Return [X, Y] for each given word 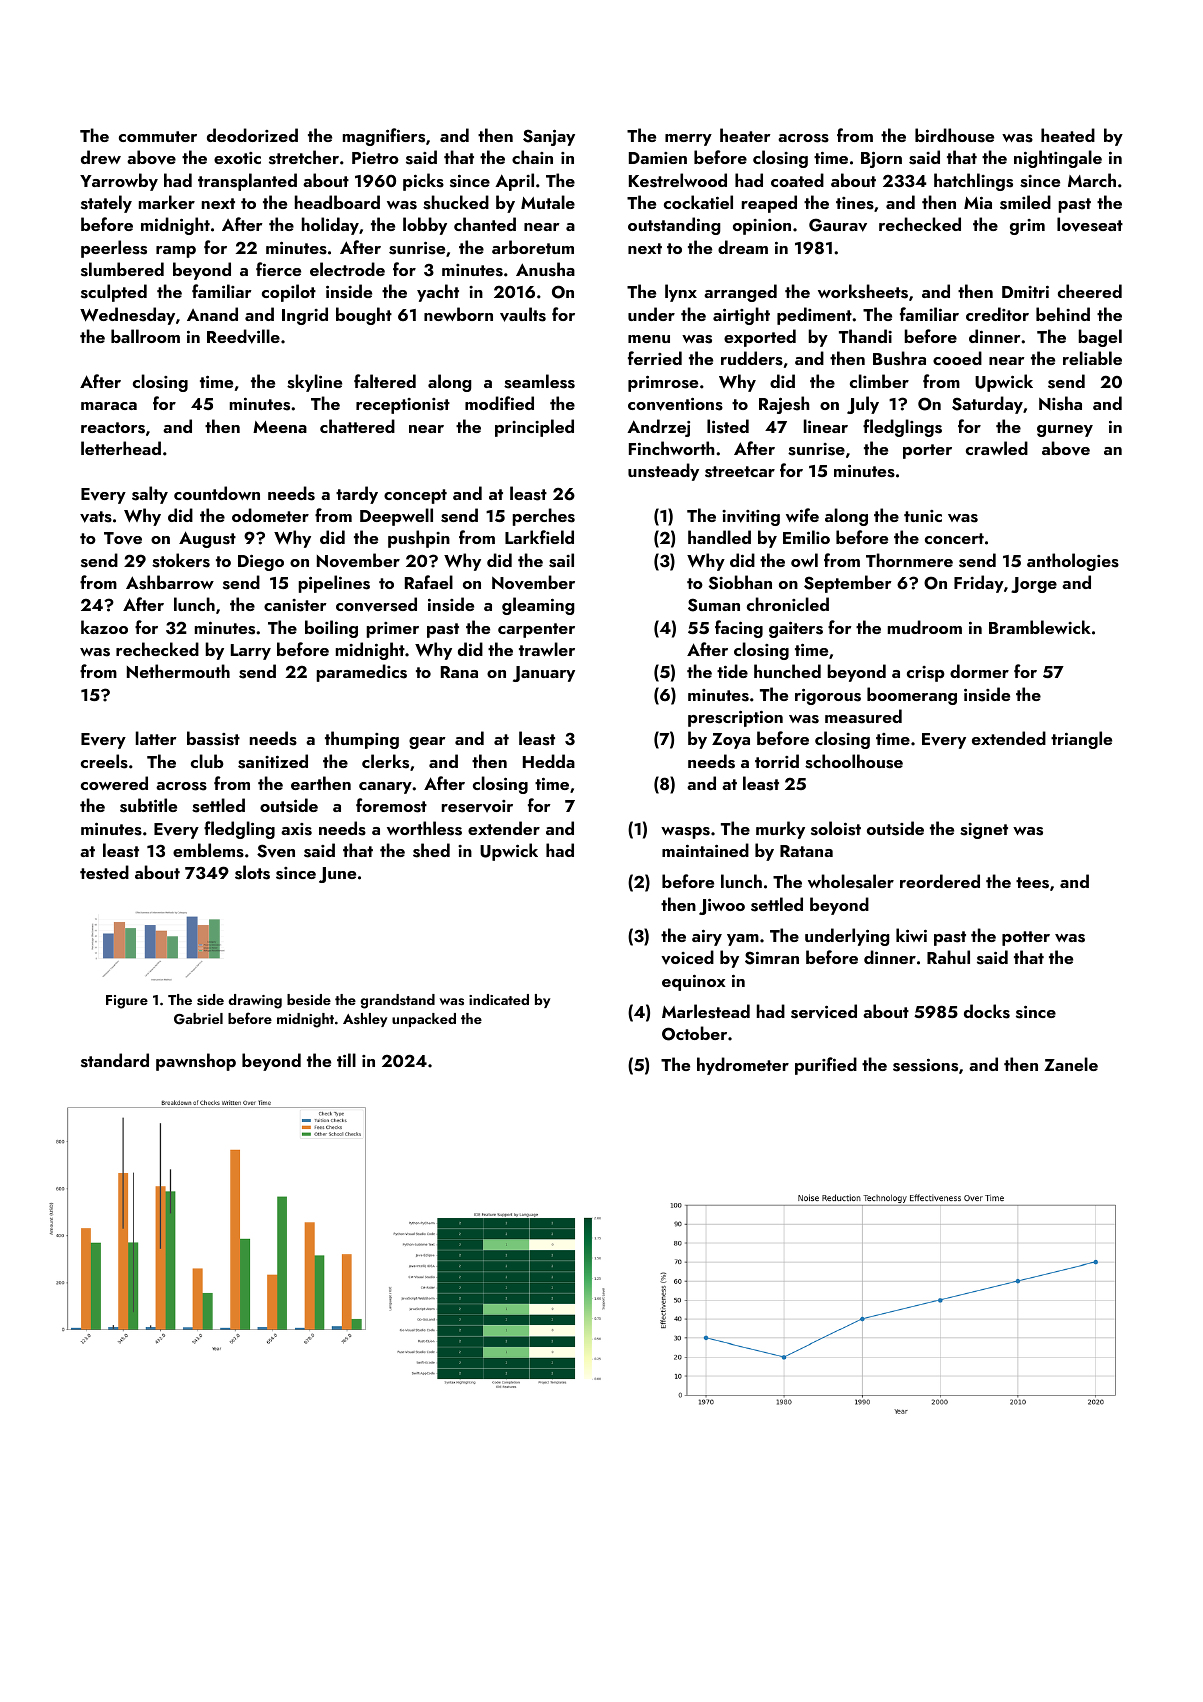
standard [115, 1060]
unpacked [424, 1020]
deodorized [252, 135]
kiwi [911, 935]
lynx [681, 293]
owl [804, 560]
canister [295, 605]
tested [104, 872]
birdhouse [954, 135]
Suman [714, 605]
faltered [385, 381]
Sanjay [549, 137]
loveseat [1090, 224]
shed [431, 850]
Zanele [1071, 1064]
